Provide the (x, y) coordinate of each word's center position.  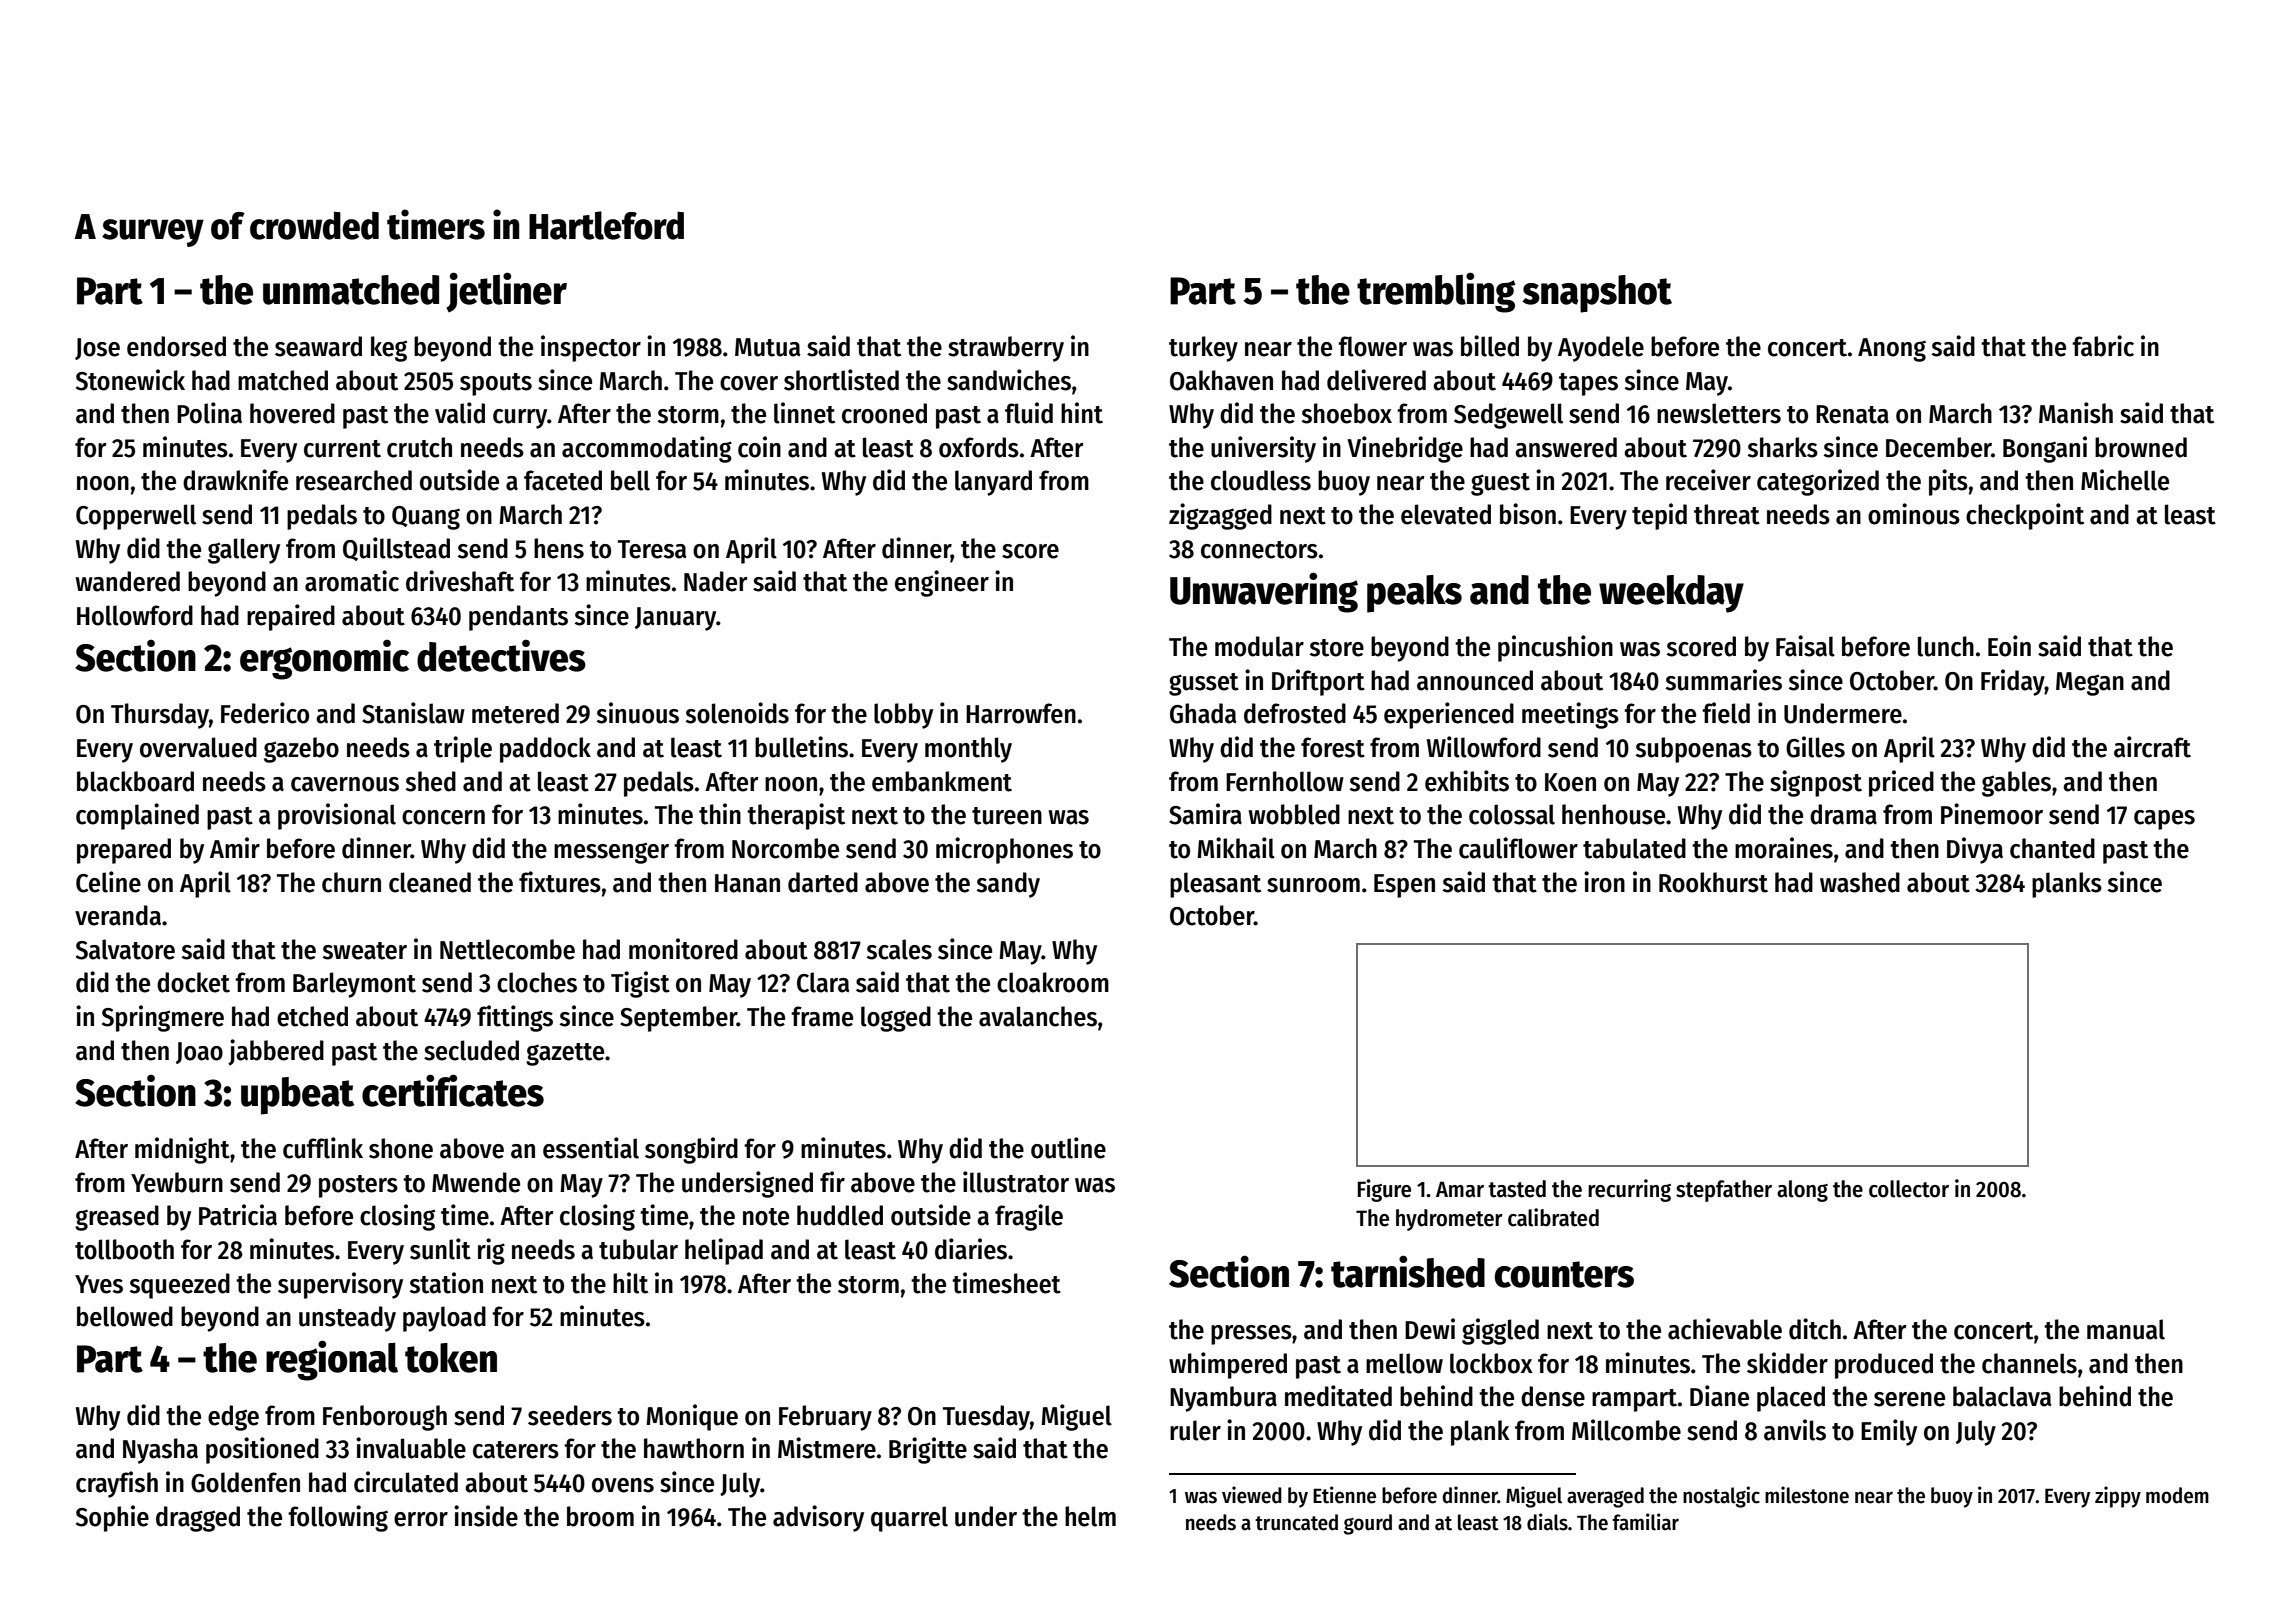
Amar (1460, 1189)
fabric (2103, 346)
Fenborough (385, 1418)
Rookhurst (1713, 882)
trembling (1436, 292)
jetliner (506, 292)
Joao (199, 1053)
